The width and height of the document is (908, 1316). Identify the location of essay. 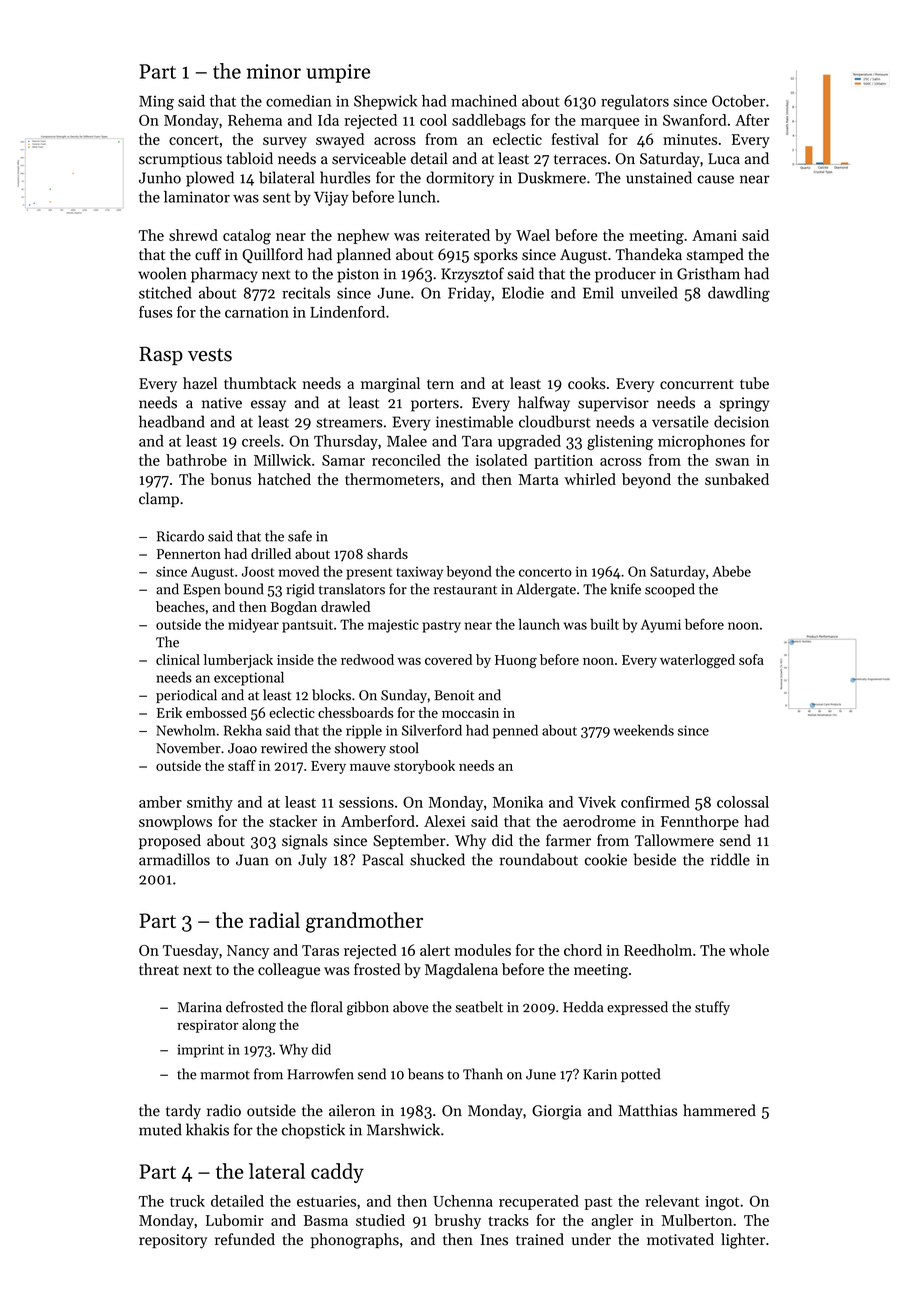
(268, 406).
